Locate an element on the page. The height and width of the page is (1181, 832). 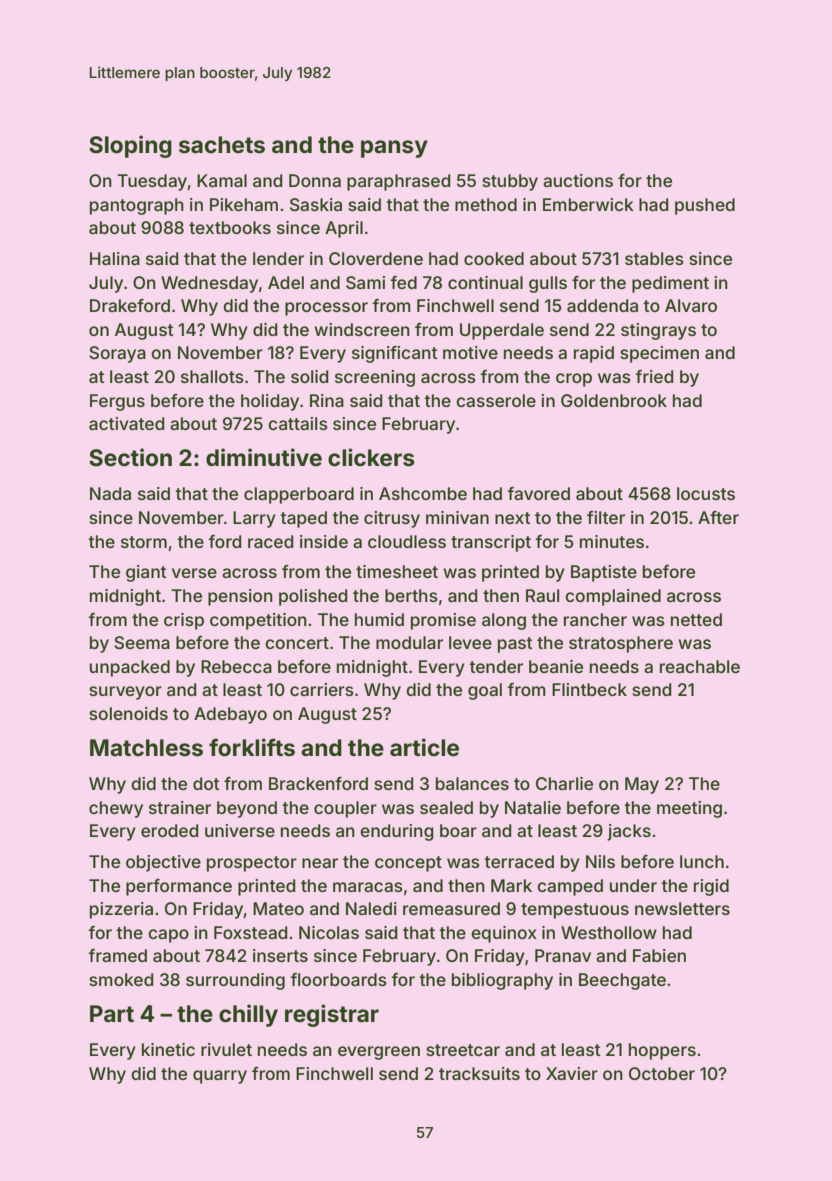
pansy is located at coordinates (394, 149).
